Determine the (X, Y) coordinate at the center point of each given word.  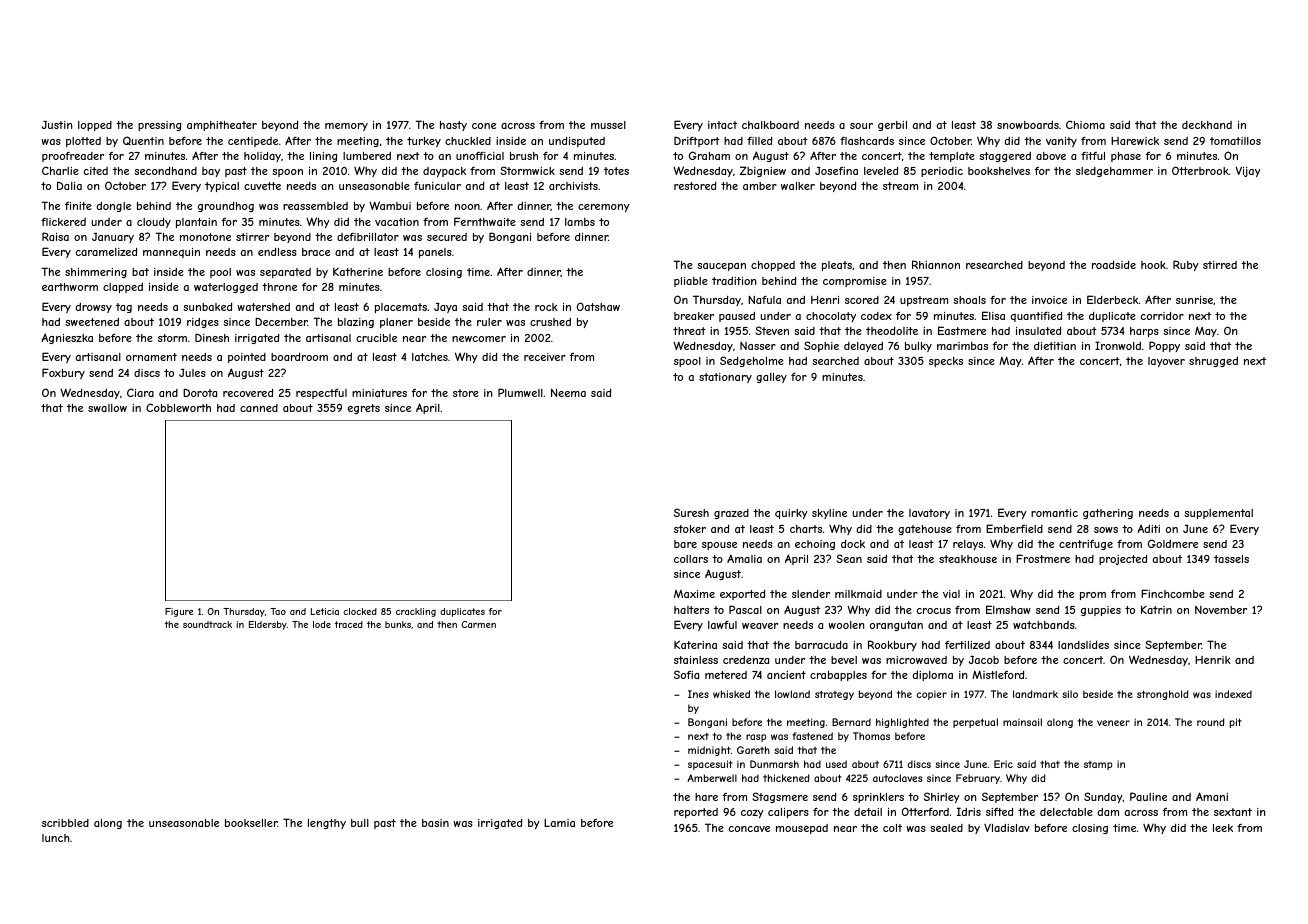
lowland (792, 694)
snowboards (1028, 125)
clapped (123, 288)
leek (1223, 828)
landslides (1083, 645)
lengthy (327, 824)
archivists (573, 186)
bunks (398, 624)
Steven (772, 330)
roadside (1114, 265)
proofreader (73, 157)
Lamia (559, 823)
